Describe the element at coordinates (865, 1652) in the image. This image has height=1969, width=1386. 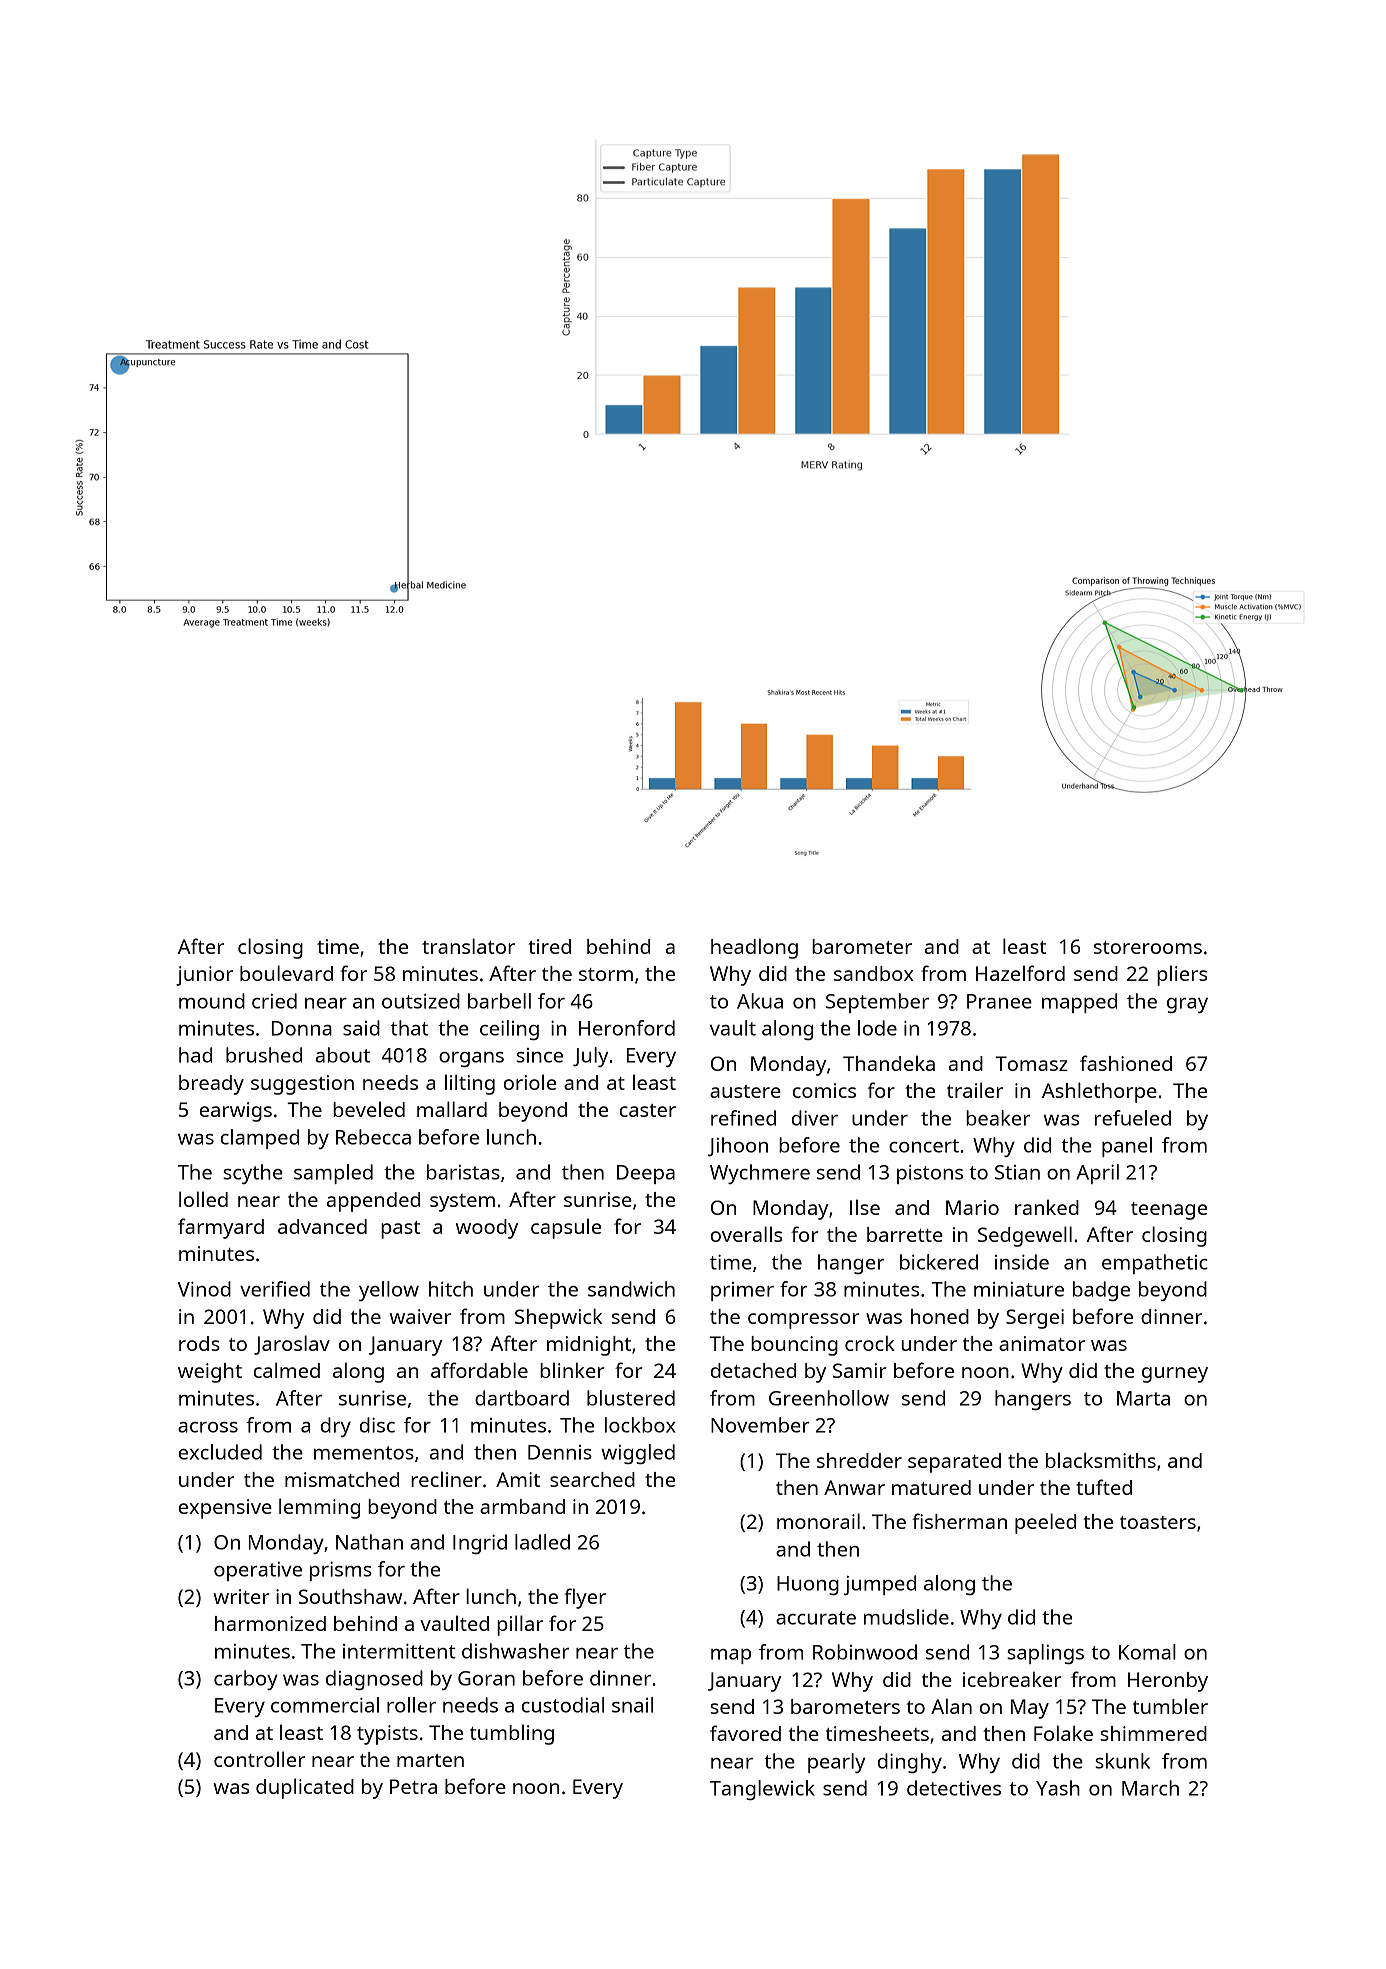
I see `Robinwood` at that location.
